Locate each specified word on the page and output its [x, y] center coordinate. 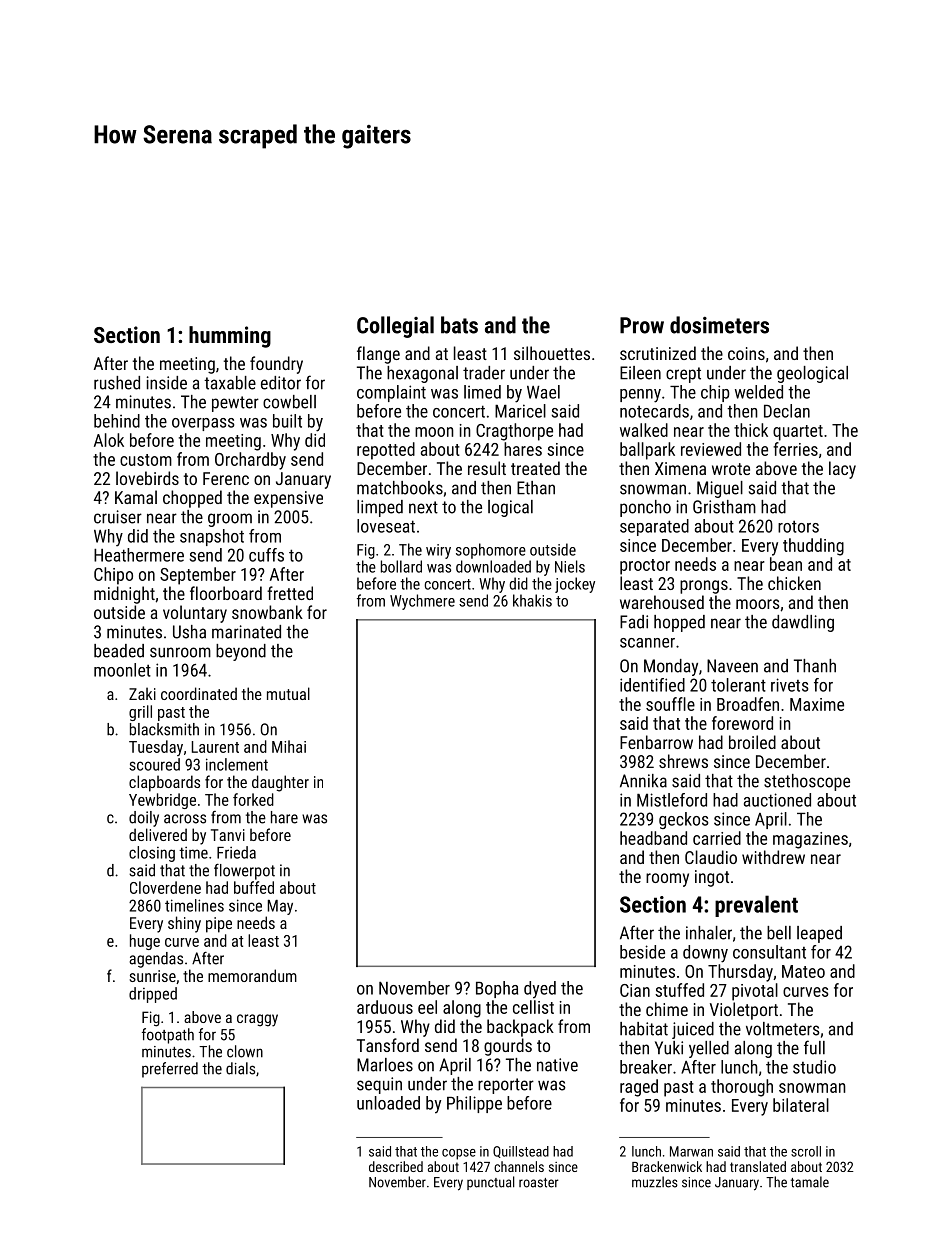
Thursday [740, 973]
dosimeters [719, 325]
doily [144, 819]
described [396, 1166]
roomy [667, 880]
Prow [642, 325]
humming [230, 337]
